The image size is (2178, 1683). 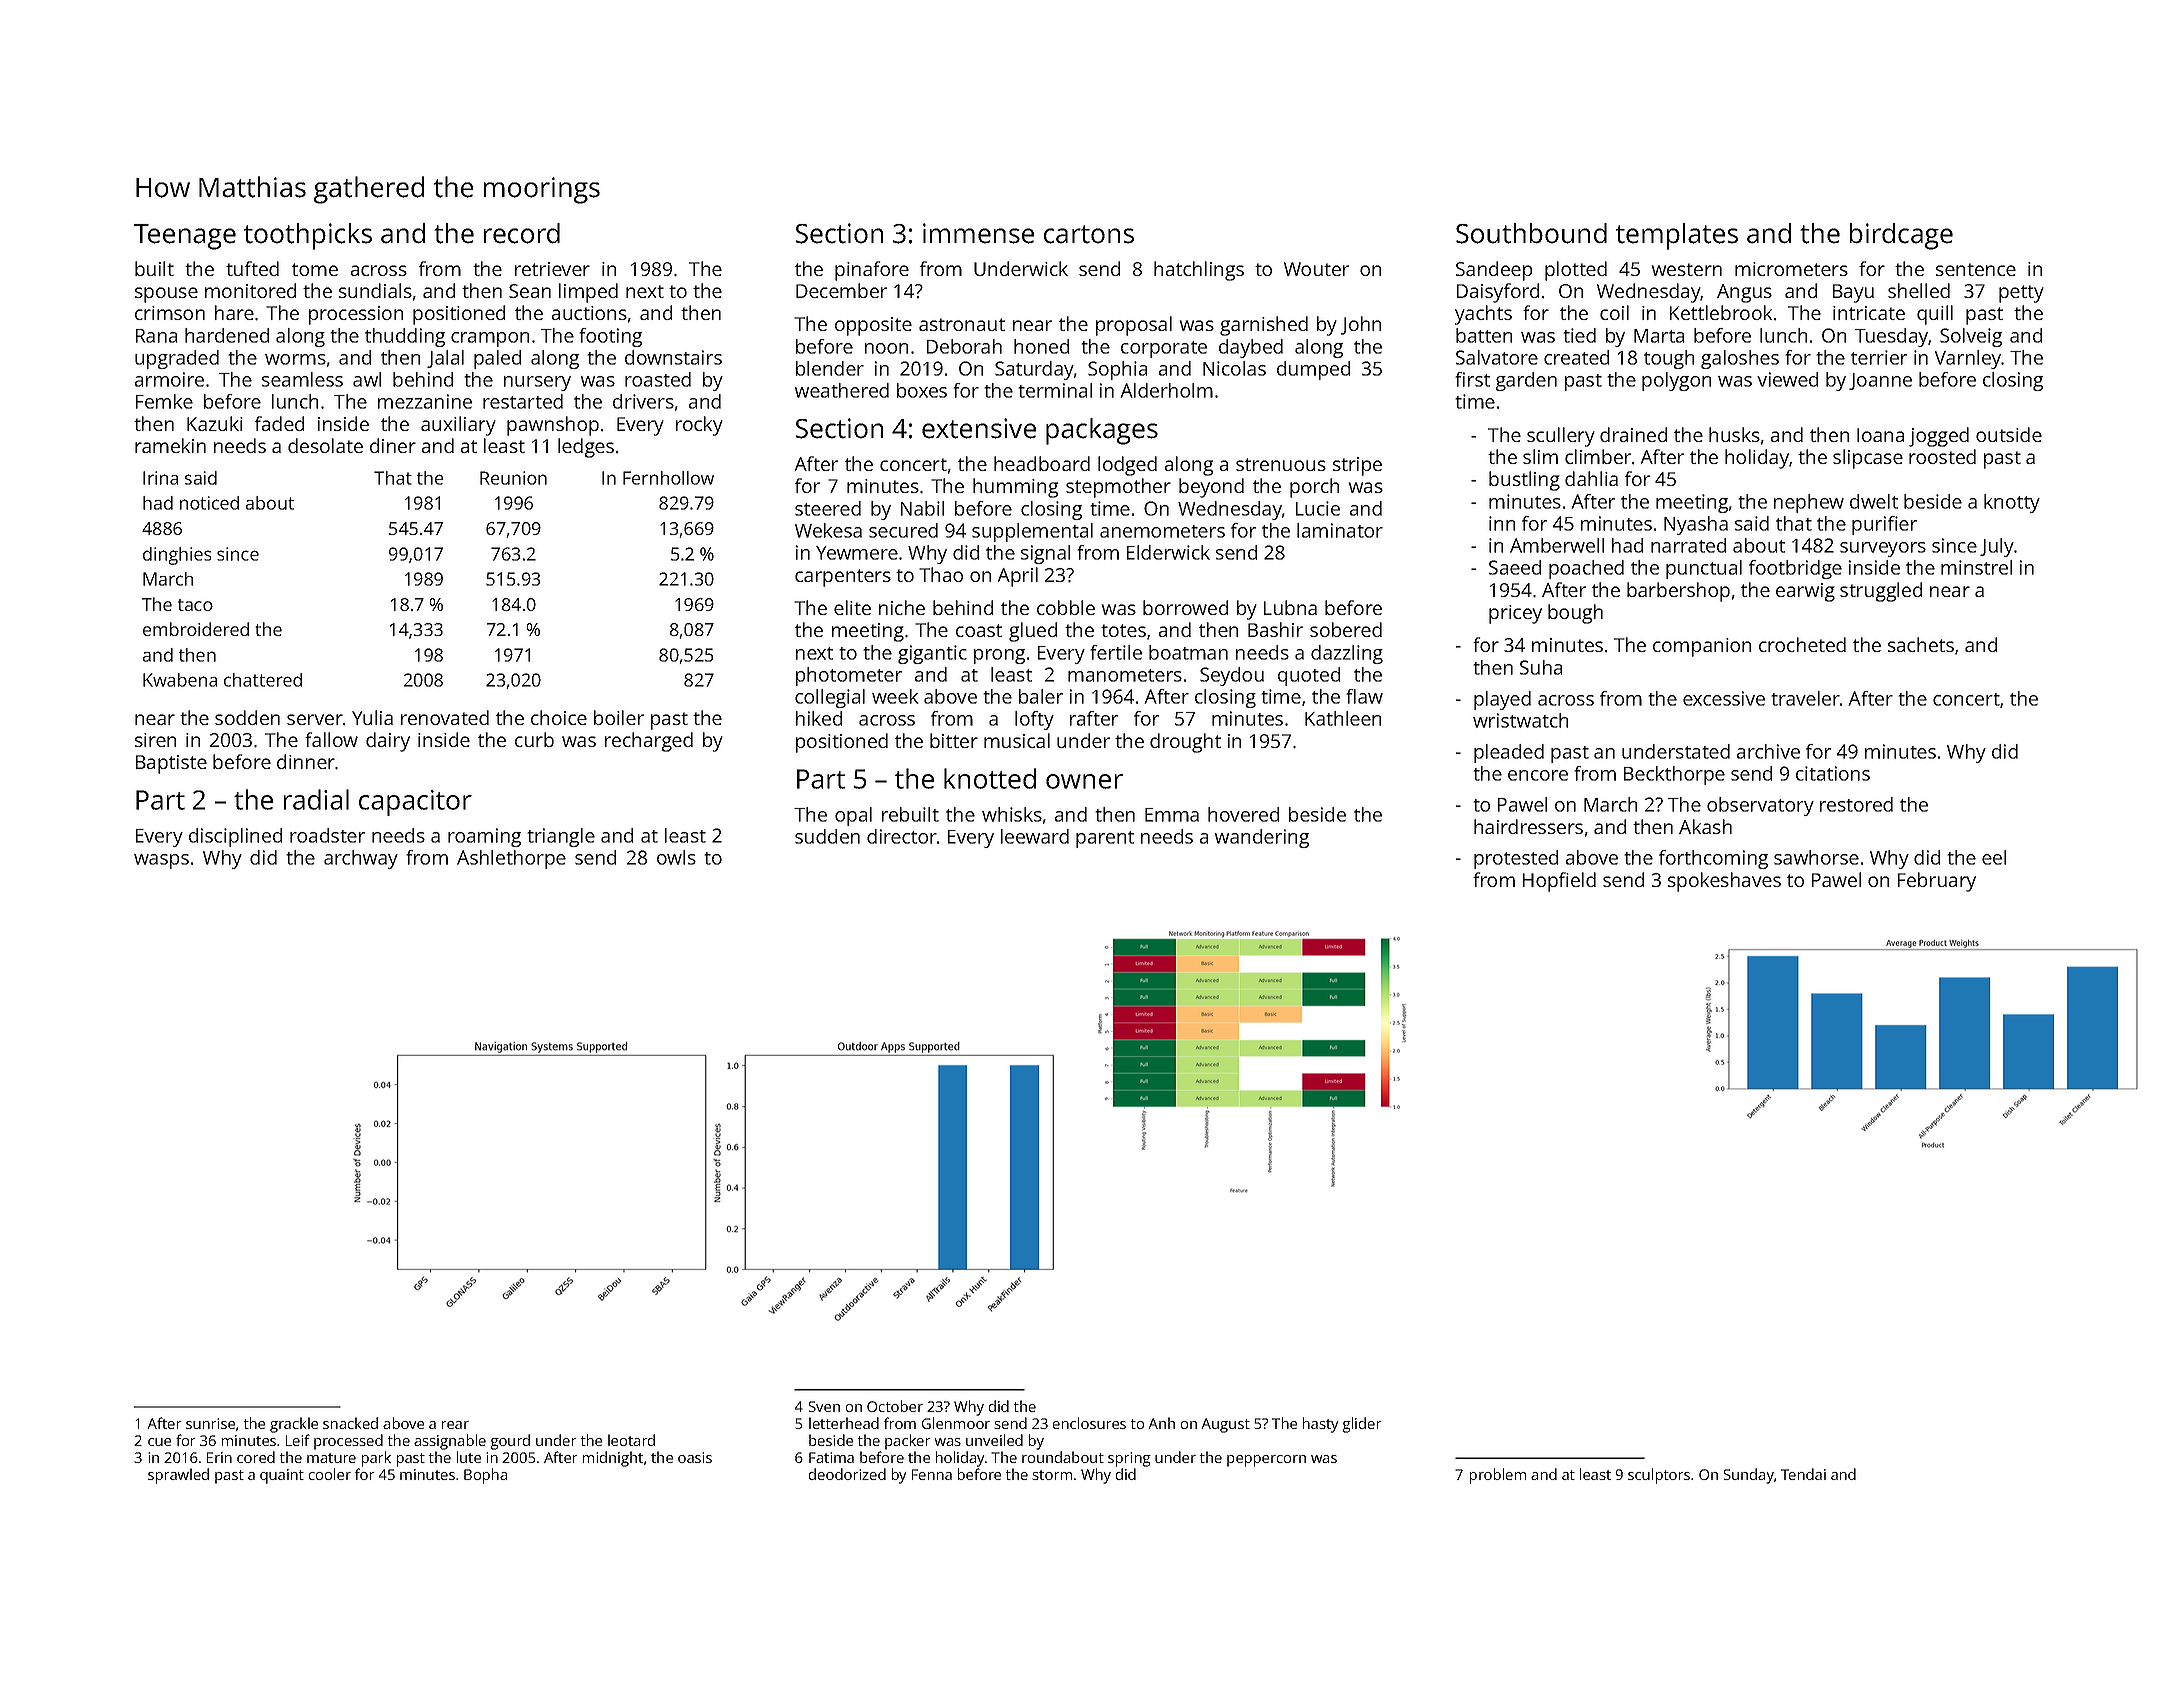 What do you see at coordinates (209, 503) in the page?
I see `noticed` at bounding box center [209, 503].
